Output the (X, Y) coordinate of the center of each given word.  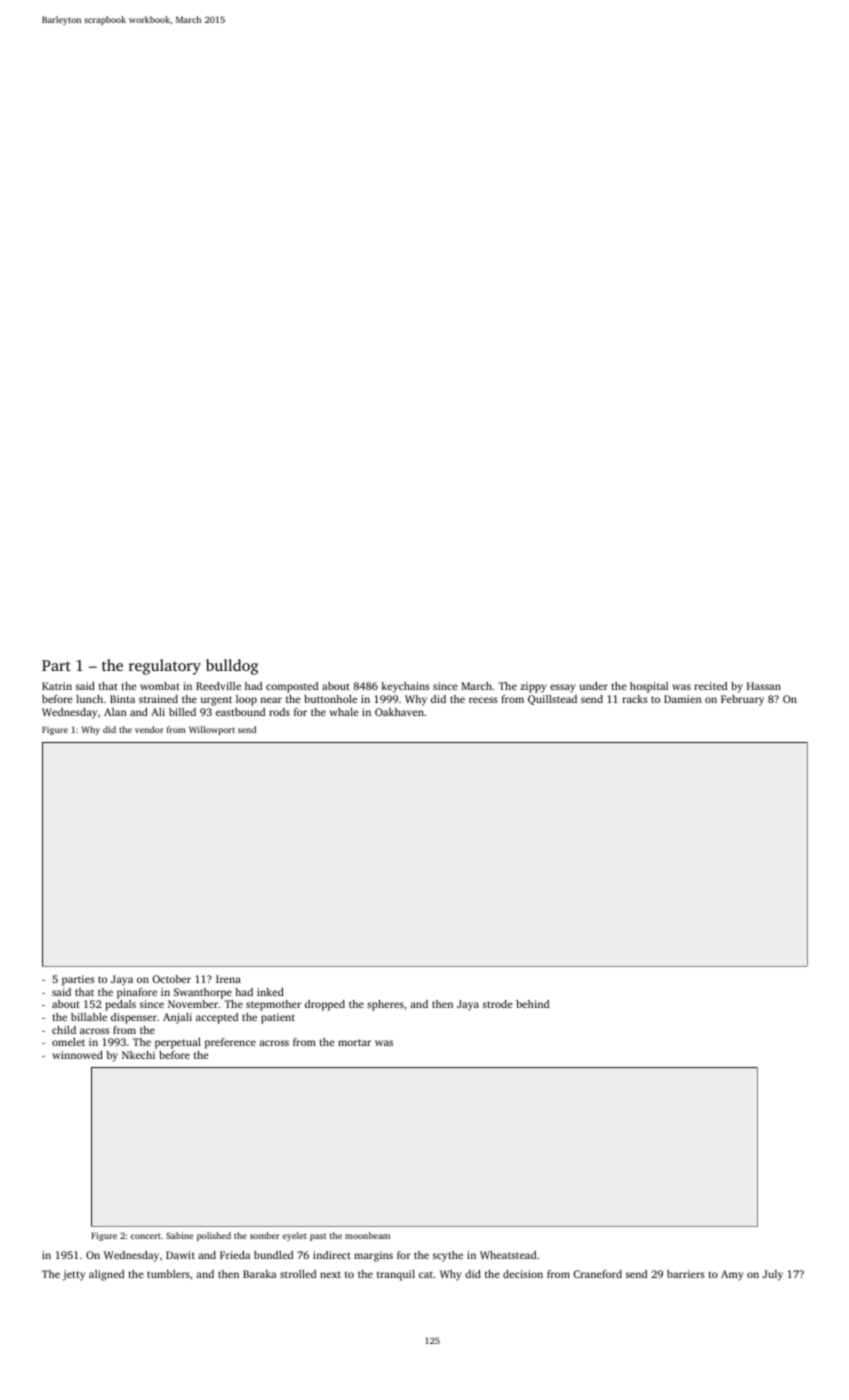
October (171, 979)
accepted (217, 1018)
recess (483, 700)
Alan (115, 712)
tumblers (168, 1274)
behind (532, 1004)
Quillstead (552, 700)
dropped (325, 1005)
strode (498, 1004)
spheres (385, 1005)
